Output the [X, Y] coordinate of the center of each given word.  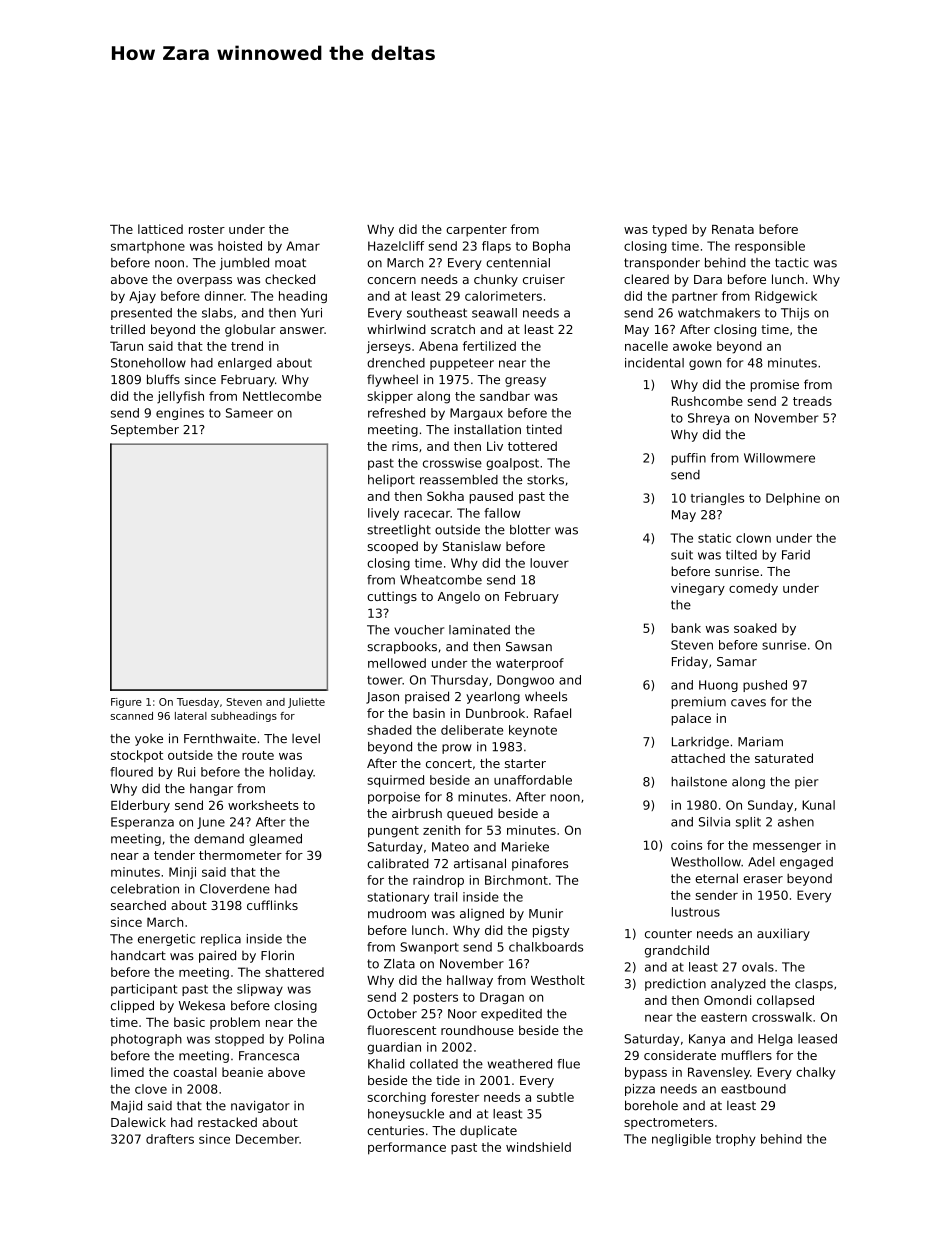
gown [705, 365]
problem [235, 1023]
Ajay [142, 297]
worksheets [263, 805]
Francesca [269, 1056]
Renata [733, 229]
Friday [690, 662]
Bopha [551, 247]
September [145, 430]
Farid [796, 555]
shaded [390, 730]
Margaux [476, 414]
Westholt [558, 980]
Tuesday [198, 703]
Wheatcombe [441, 580]
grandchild [677, 951]
